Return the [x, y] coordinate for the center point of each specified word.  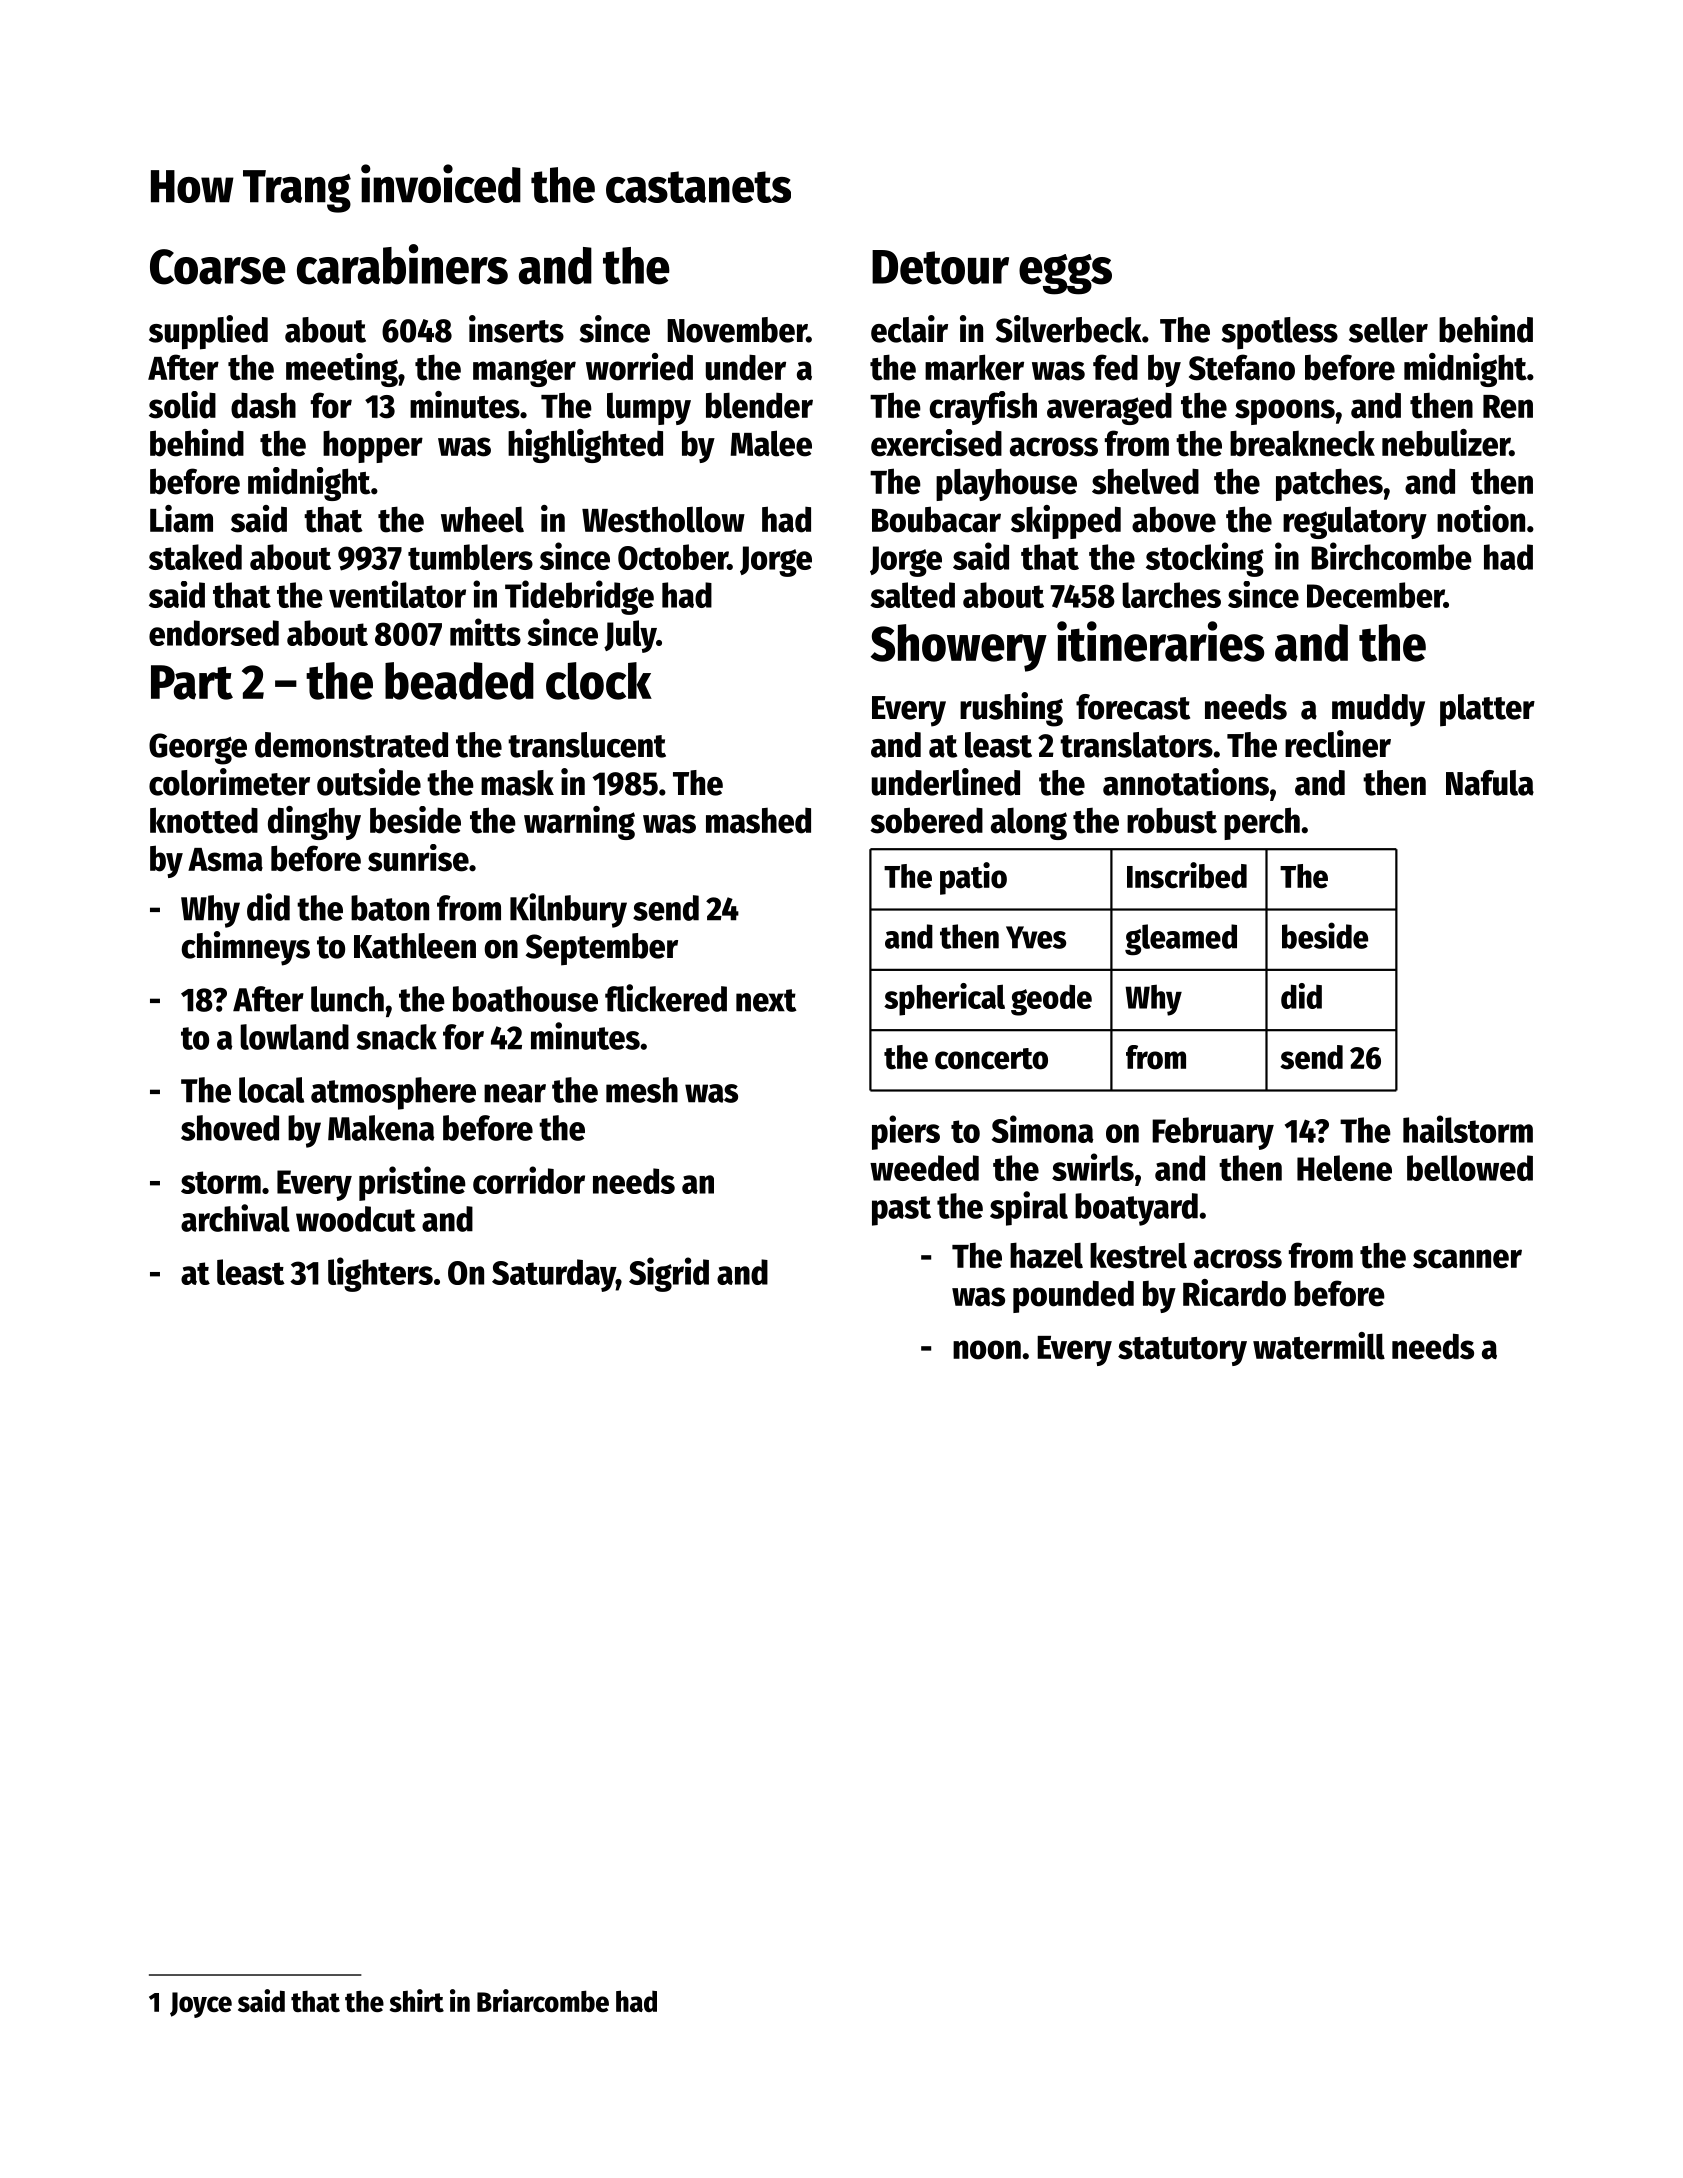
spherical [944, 999]
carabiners [402, 264]
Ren [1508, 407]
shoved [230, 1128]
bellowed [1470, 1168]
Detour [940, 267]
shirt [417, 2000]
